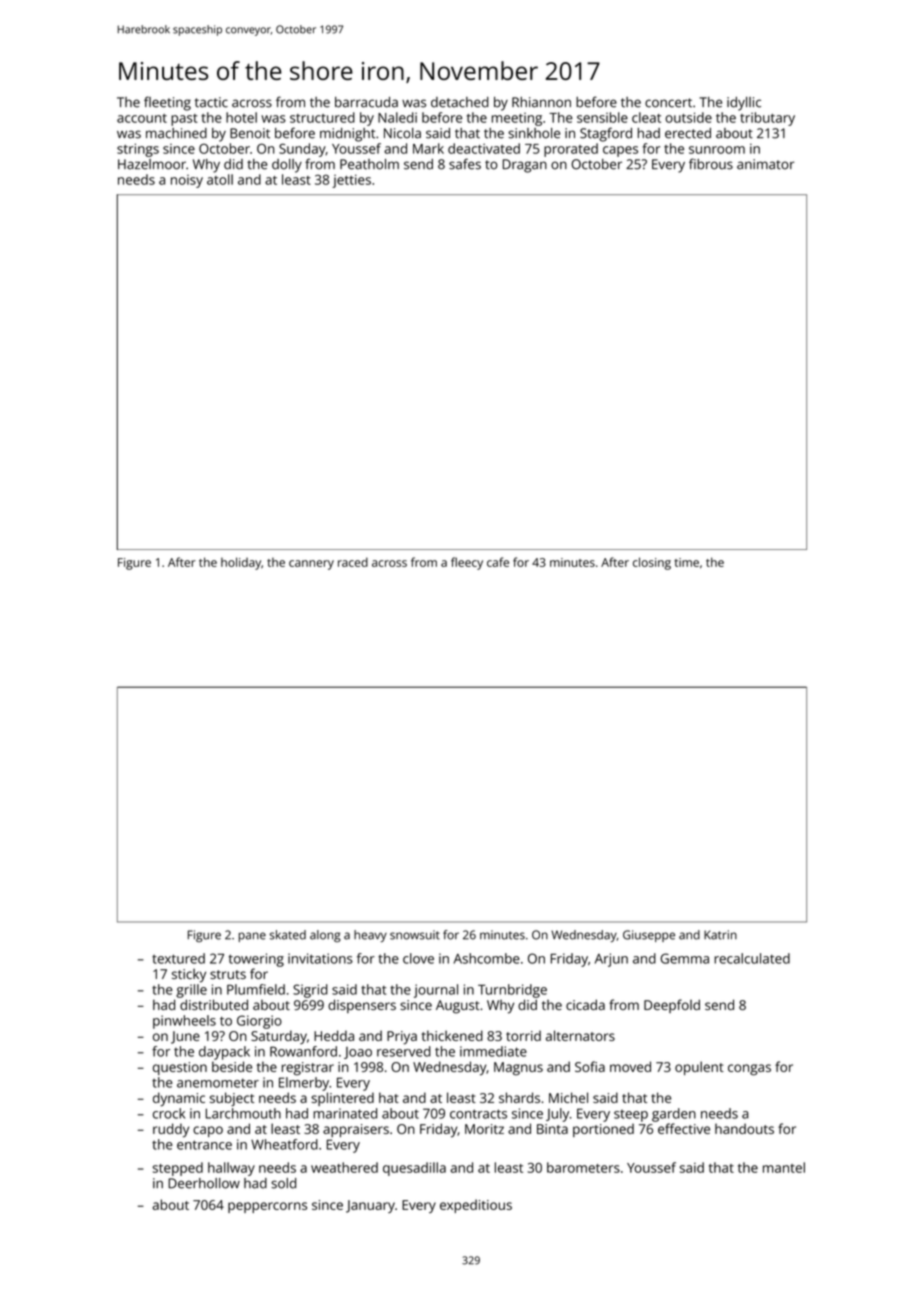 This document has height=1308, width=924. I want to click on January, so click(370, 1206).
